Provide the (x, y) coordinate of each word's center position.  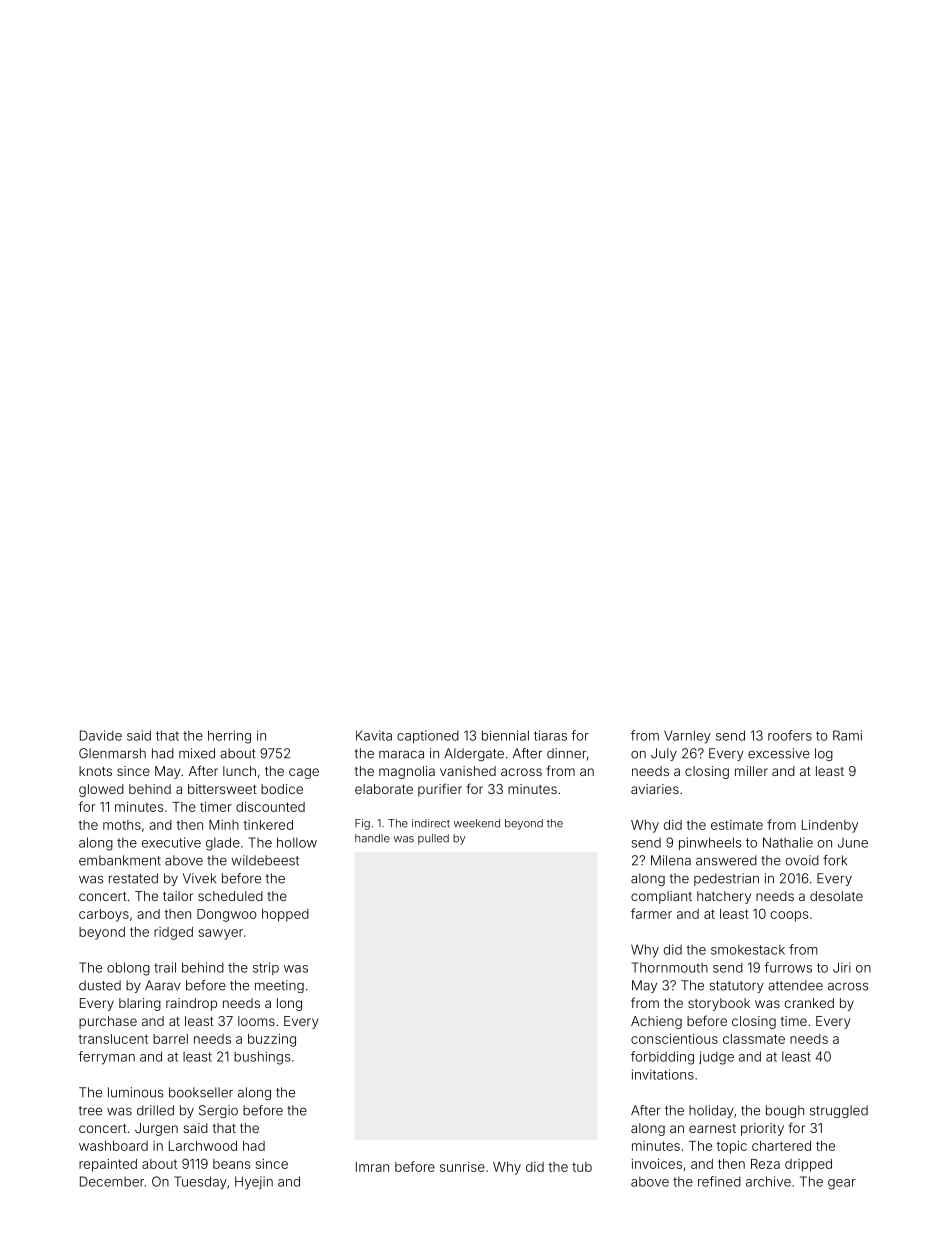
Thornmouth (670, 967)
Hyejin (254, 1183)
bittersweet (222, 789)
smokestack (748, 950)
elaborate (384, 789)
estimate (737, 825)
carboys (104, 915)
